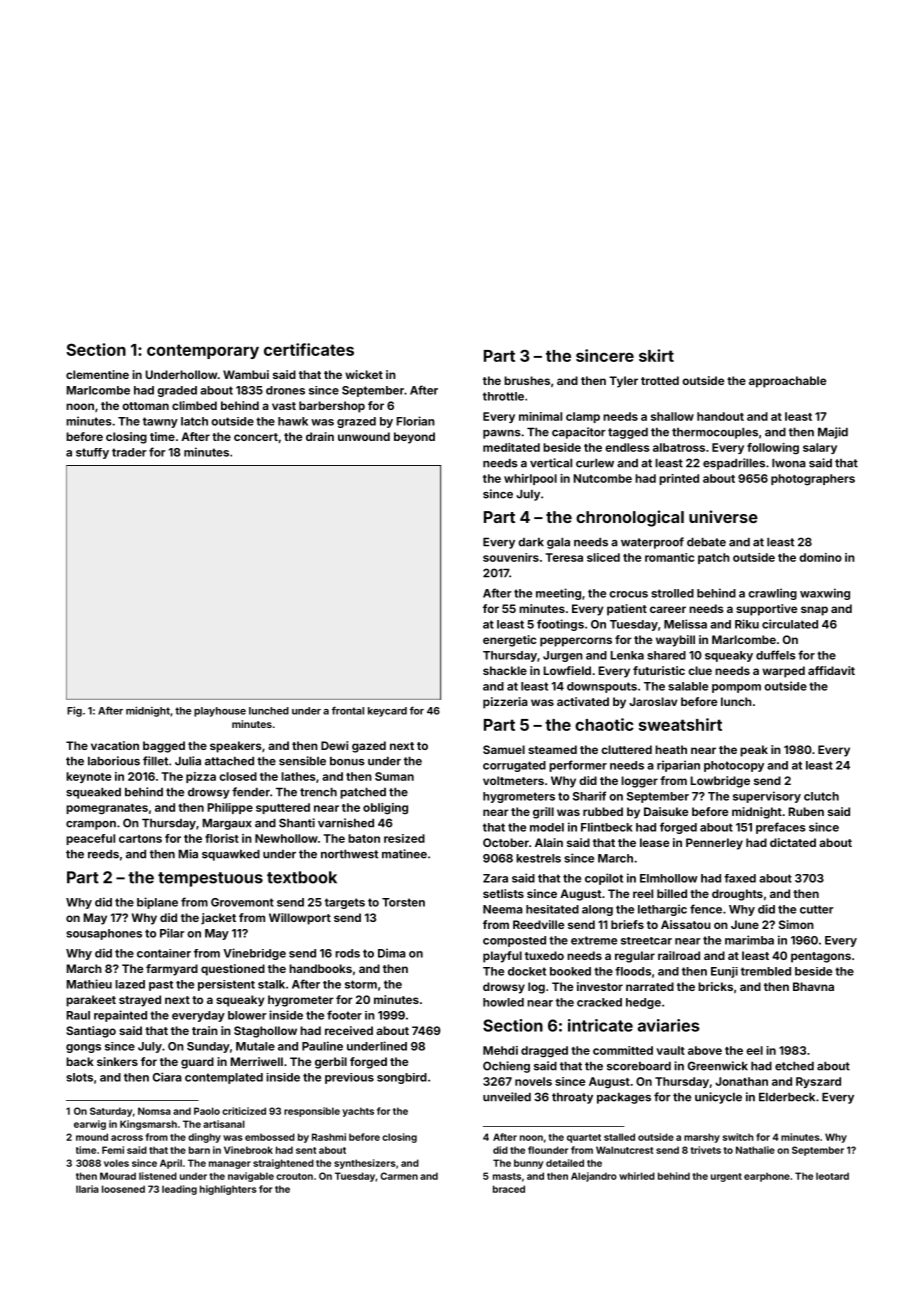 This document has width=924, height=1308. Describe the element at coordinates (767, 1177) in the document. I see `earphone` at that location.
